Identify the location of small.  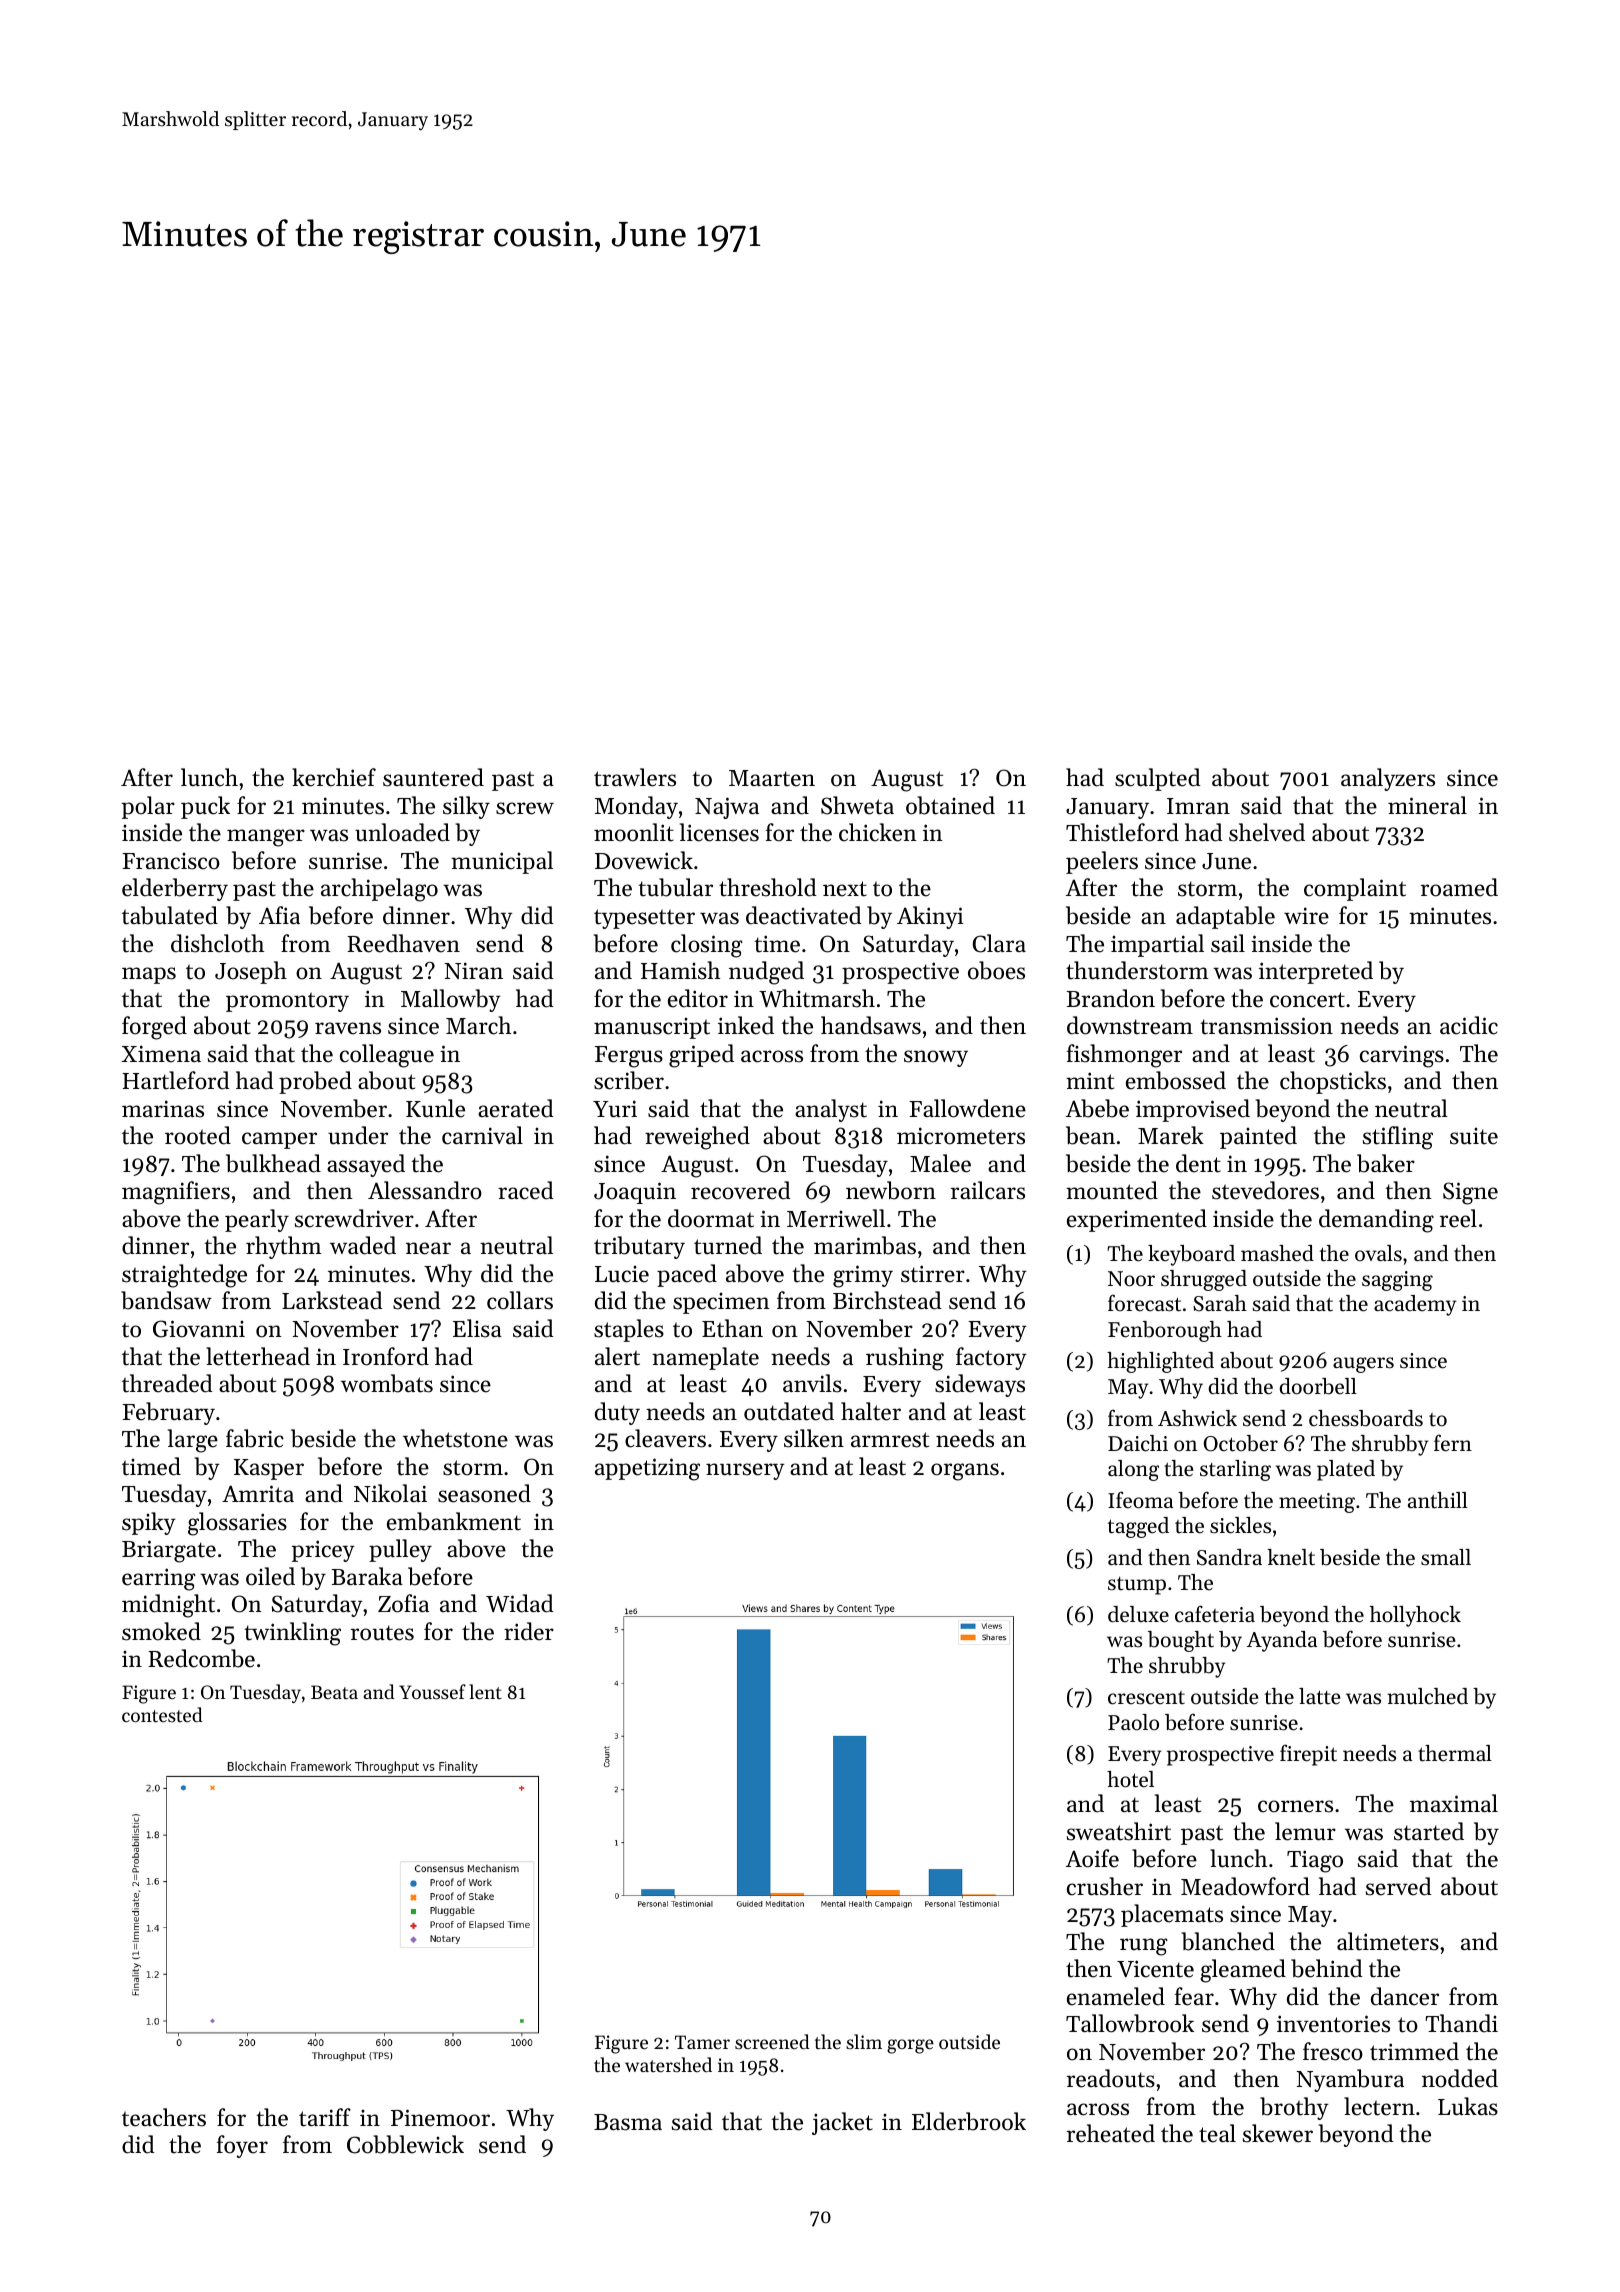
(1446, 1557).
